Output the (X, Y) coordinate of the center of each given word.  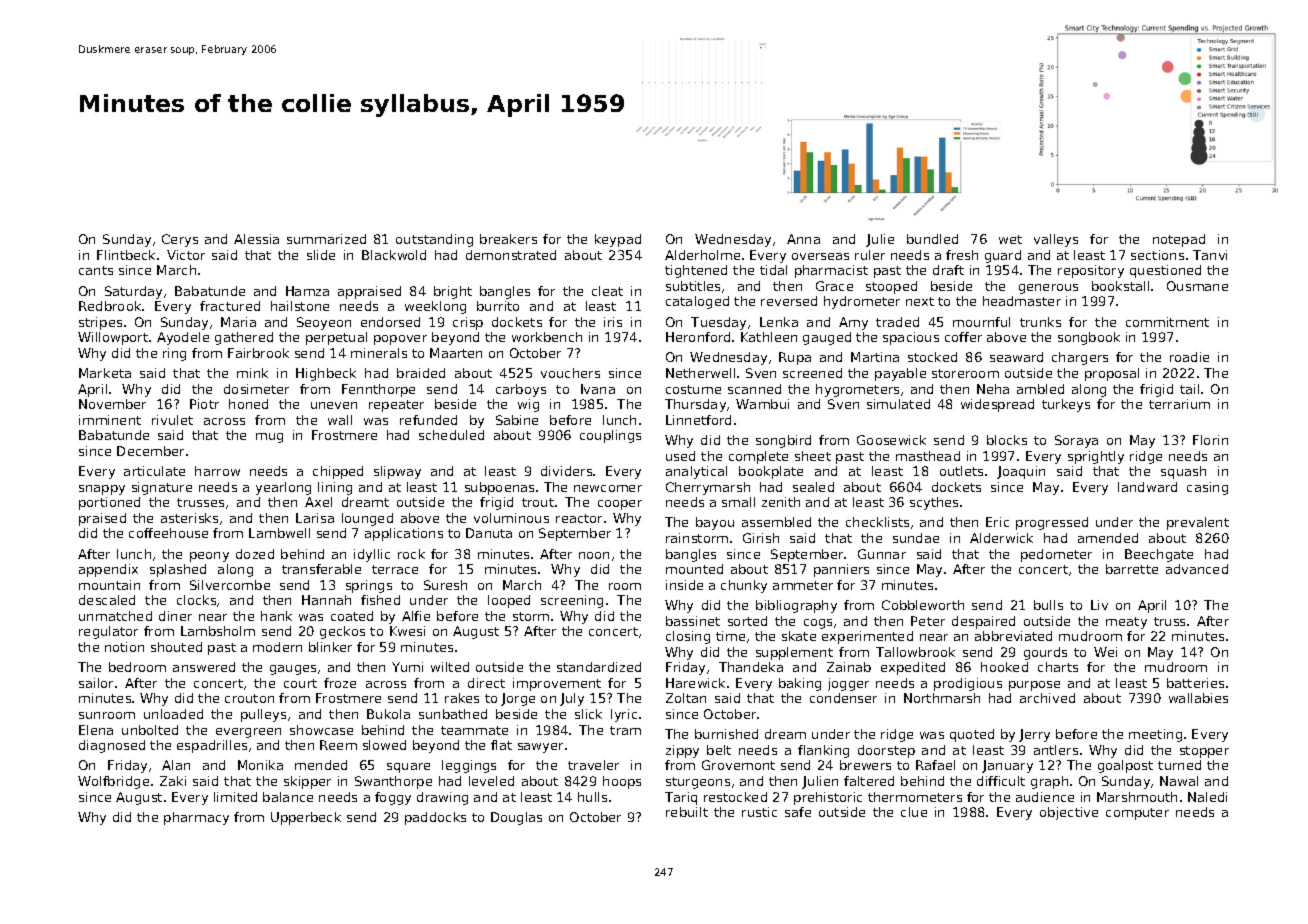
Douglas (516, 818)
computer (1137, 814)
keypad (618, 240)
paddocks (435, 818)
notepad (1179, 240)
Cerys (180, 240)
